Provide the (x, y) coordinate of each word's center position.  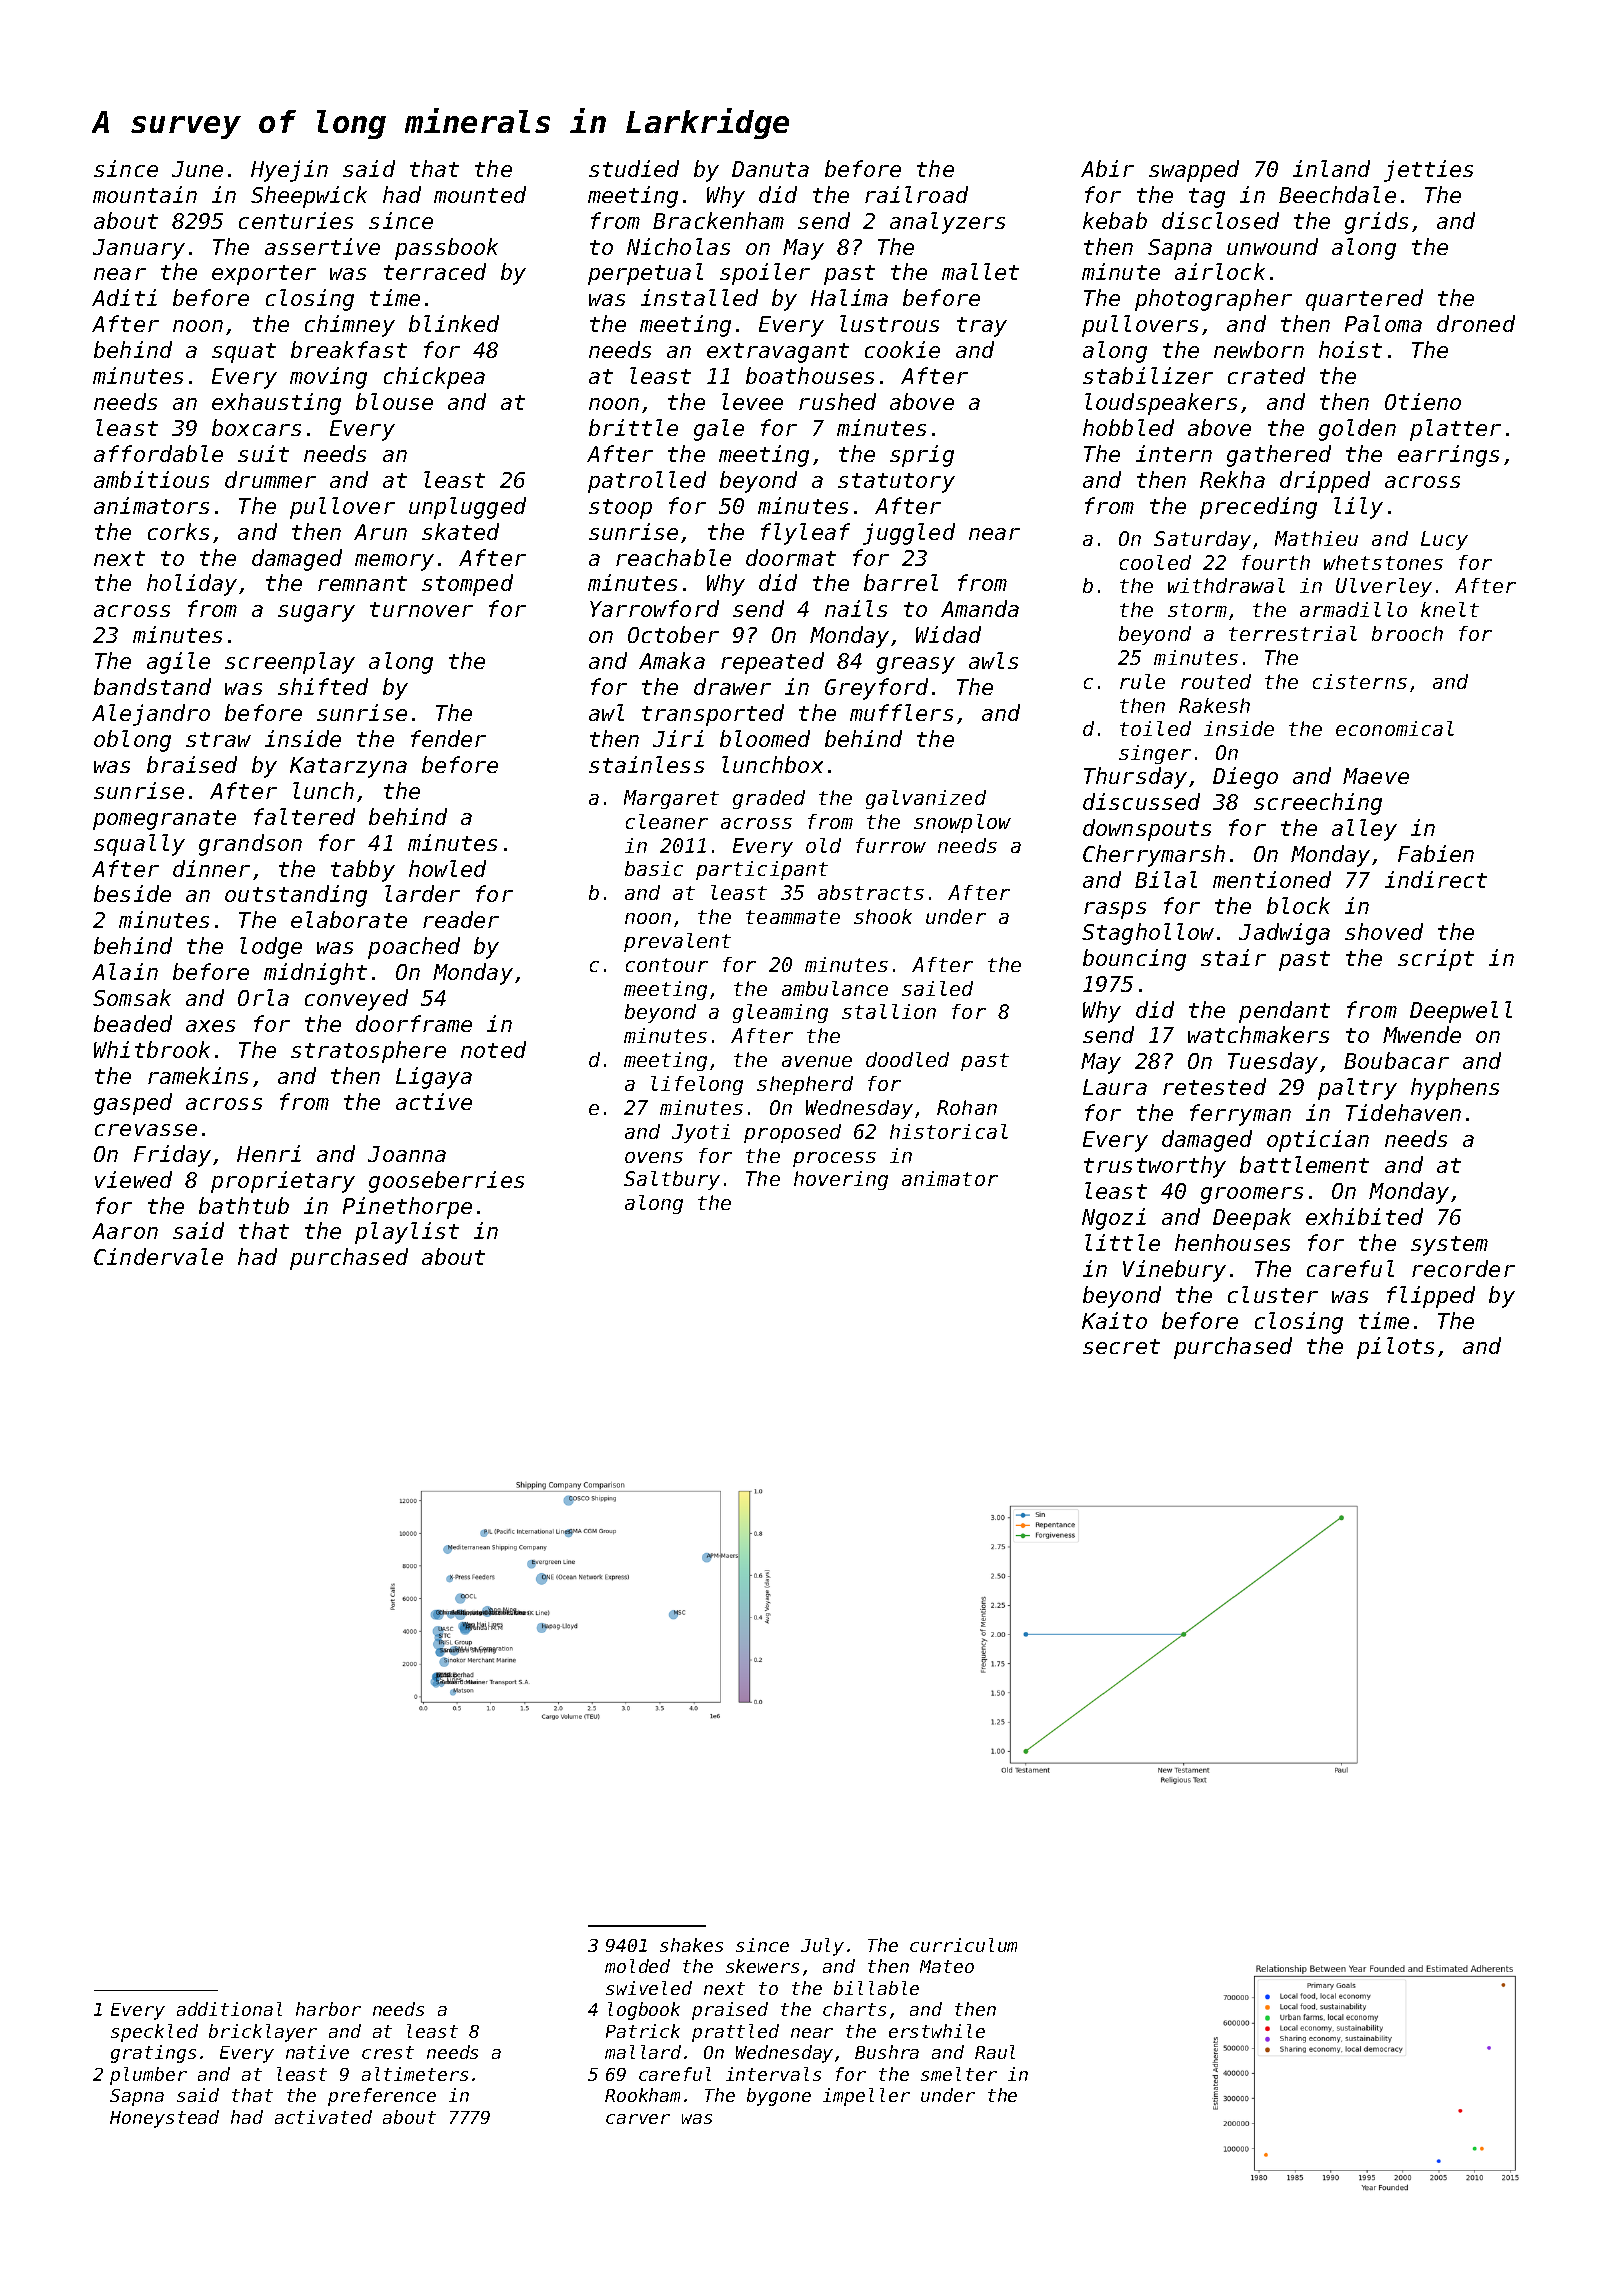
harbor (328, 2009)
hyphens (1455, 1089)
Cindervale (158, 1256)
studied (634, 168)
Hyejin (289, 171)
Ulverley (1384, 587)
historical (949, 1131)
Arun (380, 532)
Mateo (947, 1966)
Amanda (980, 608)
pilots (1395, 1348)
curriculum (963, 1945)
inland (1331, 168)
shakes (691, 1945)
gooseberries (446, 1182)
